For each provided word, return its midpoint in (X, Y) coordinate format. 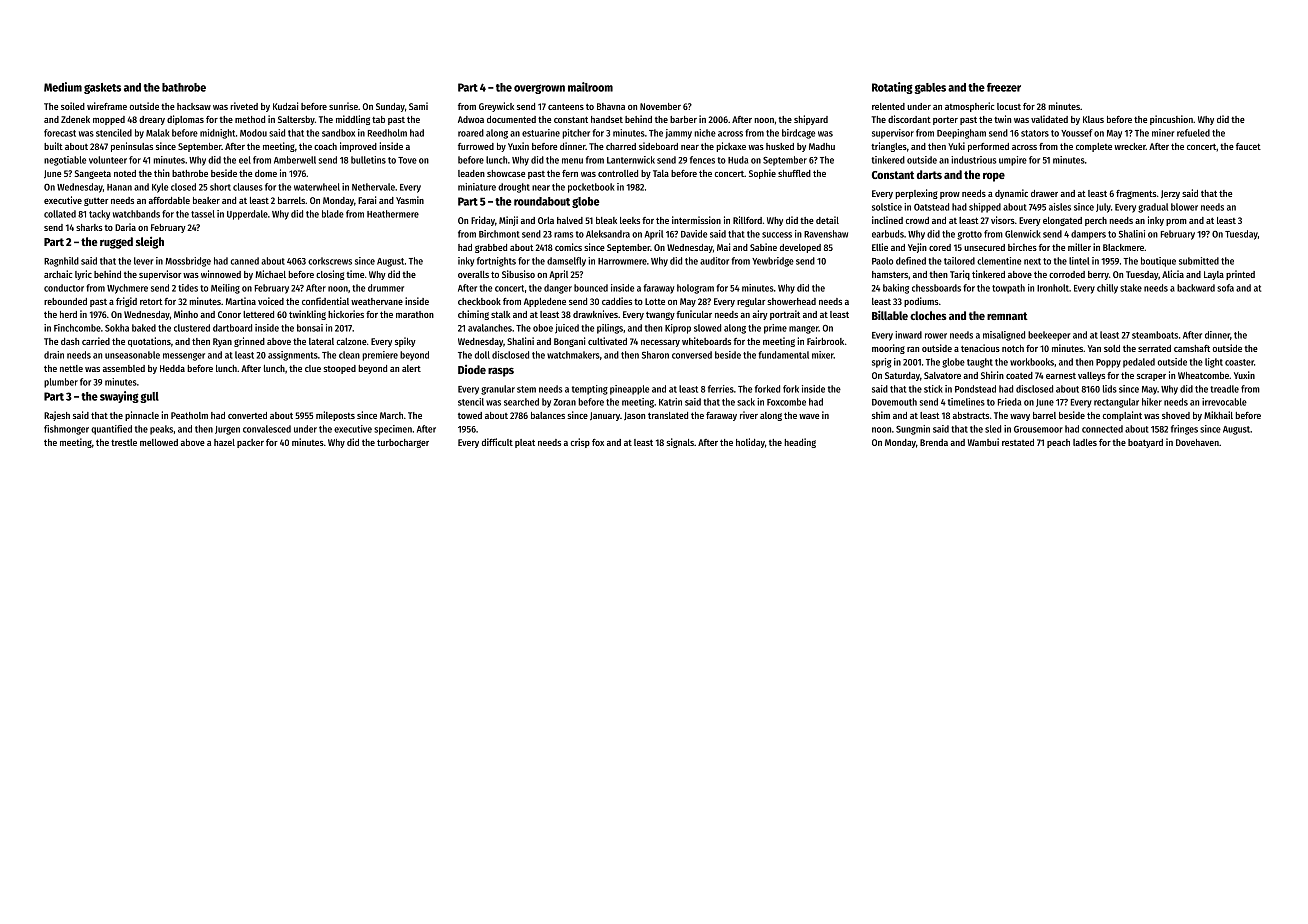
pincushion (1171, 120)
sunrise (343, 106)
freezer (1004, 87)
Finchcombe (77, 328)
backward (1196, 288)
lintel (1079, 261)
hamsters (890, 274)
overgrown (539, 89)
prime (775, 329)
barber (683, 119)
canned (245, 261)
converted (247, 415)
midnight (217, 134)
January (605, 416)
